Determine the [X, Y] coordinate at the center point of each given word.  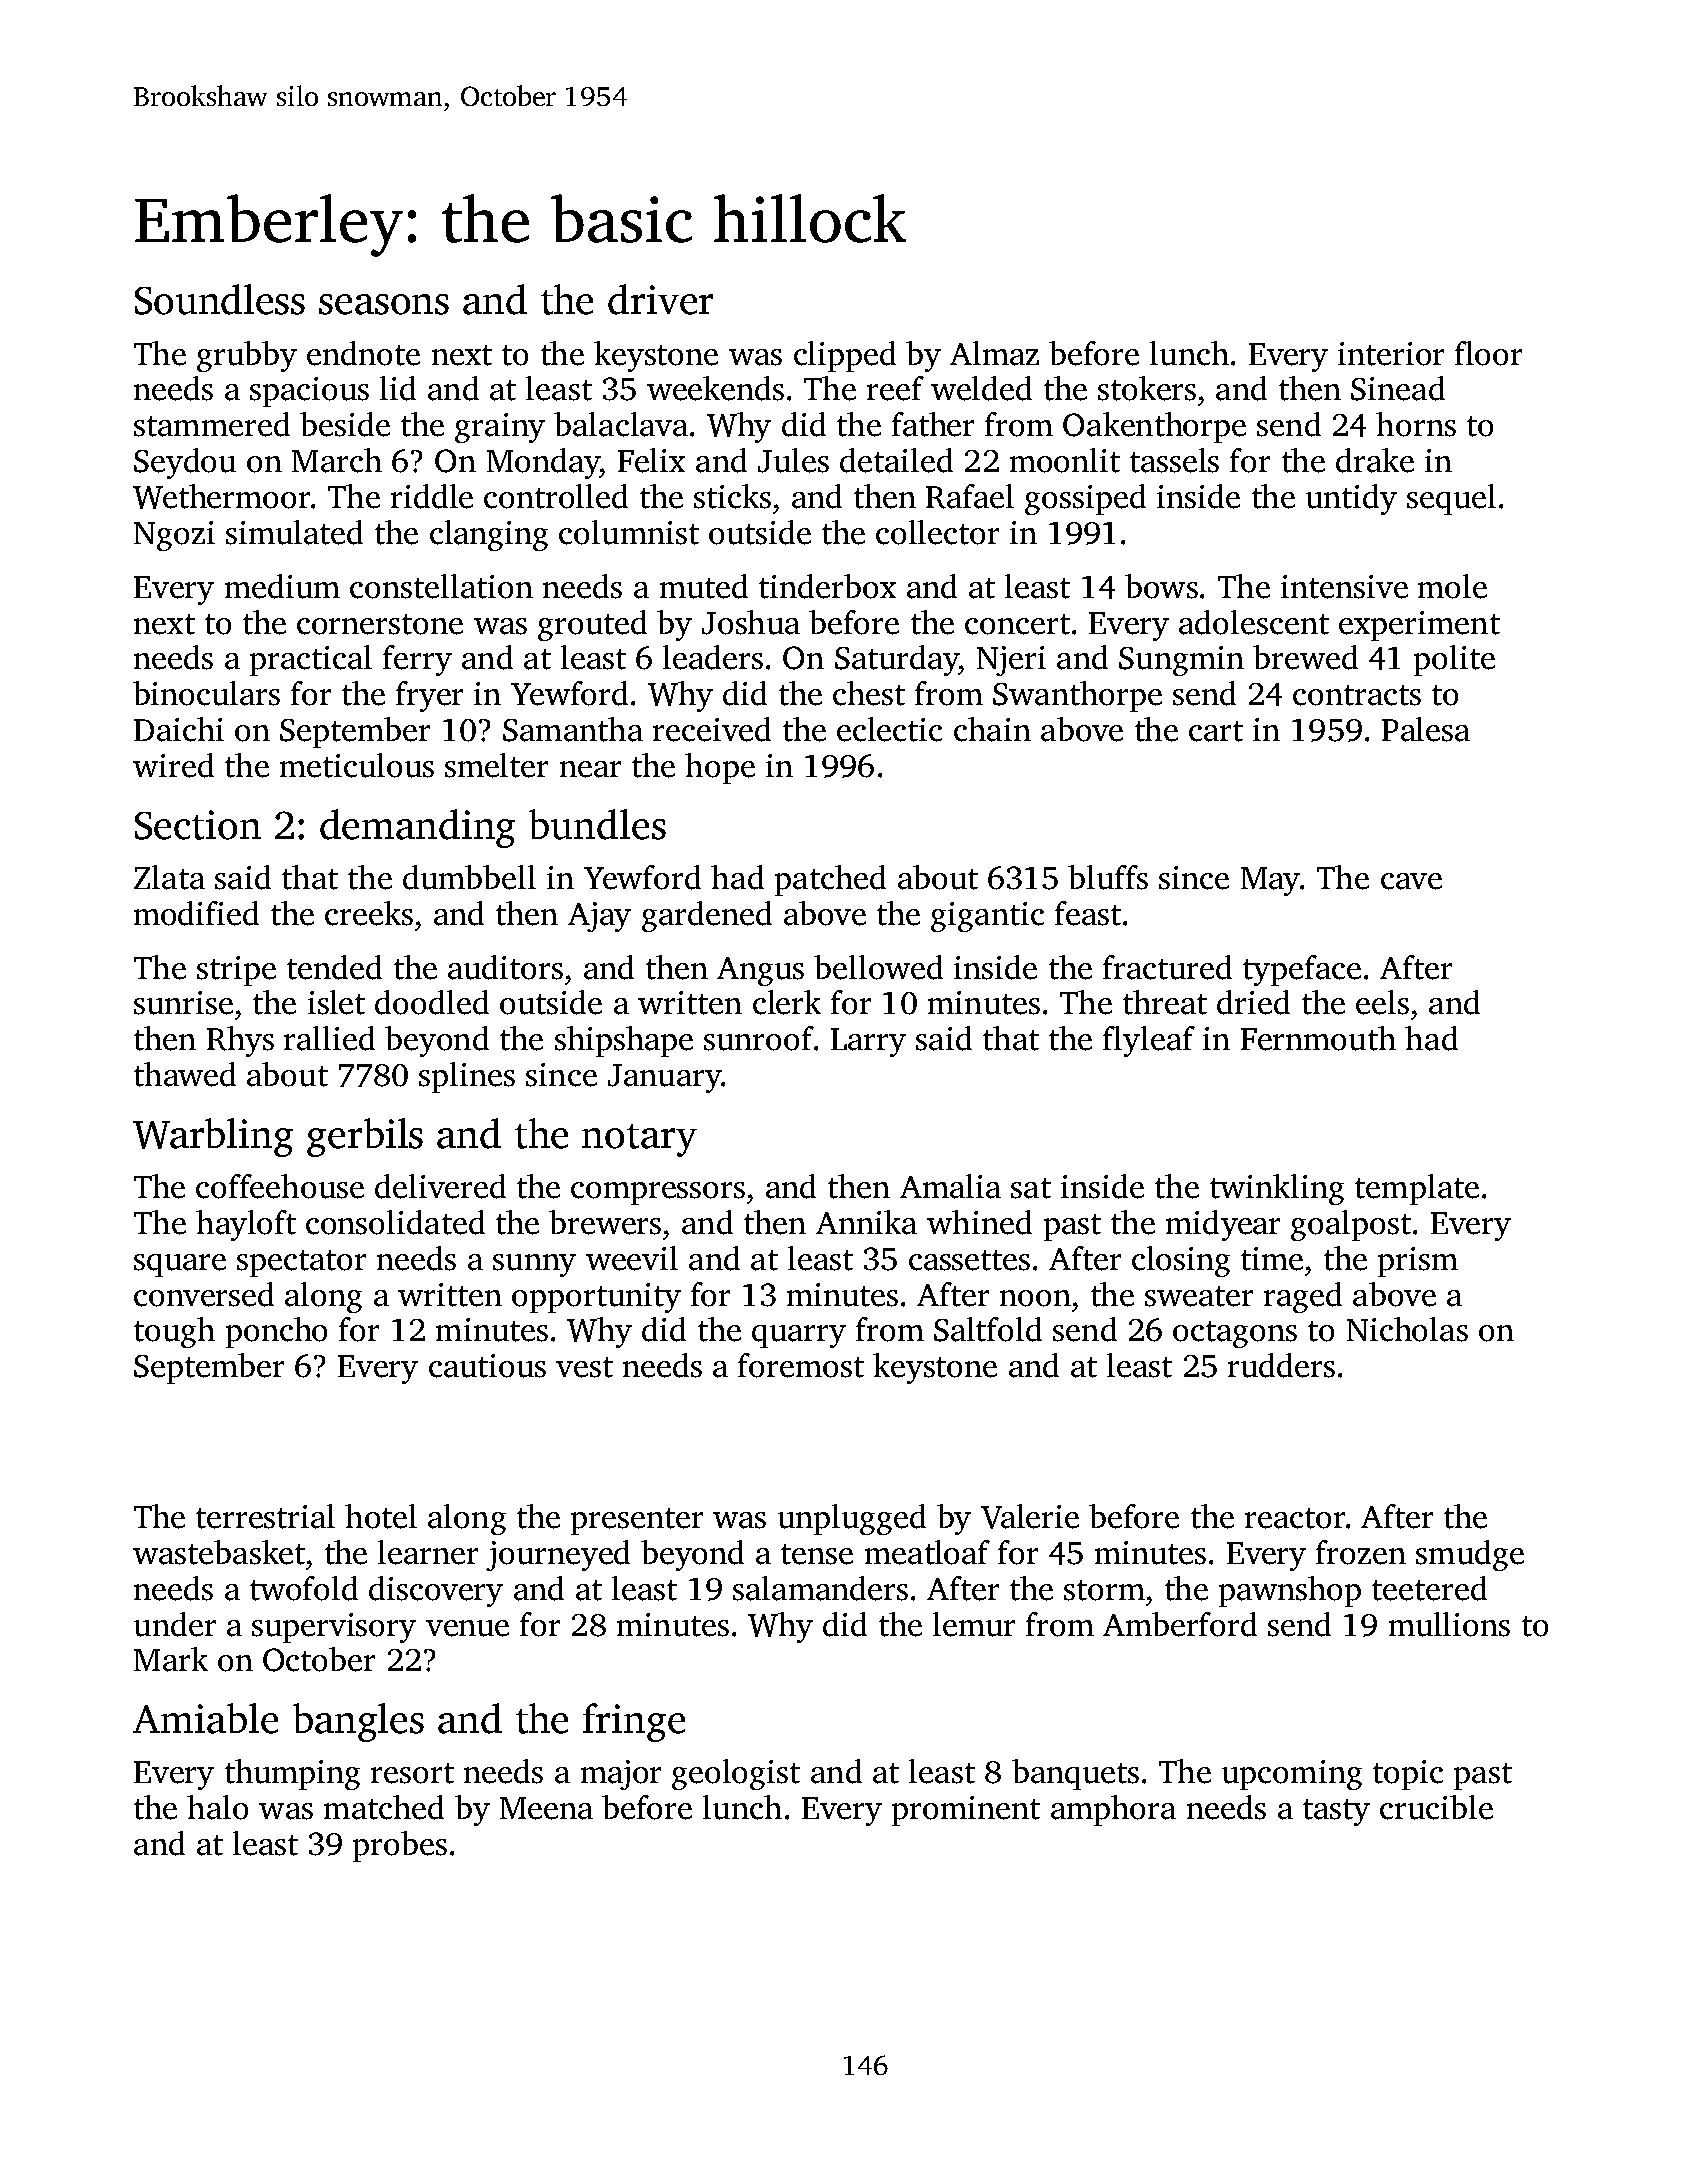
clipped [845, 356]
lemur [974, 1624]
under [175, 1624]
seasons [384, 304]
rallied [329, 1038]
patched [830, 880]
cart [1216, 731]
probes [400, 1846]
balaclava [621, 424]
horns [1416, 424]
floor [1488, 353]
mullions [1449, 1624]
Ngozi [174, 536]
